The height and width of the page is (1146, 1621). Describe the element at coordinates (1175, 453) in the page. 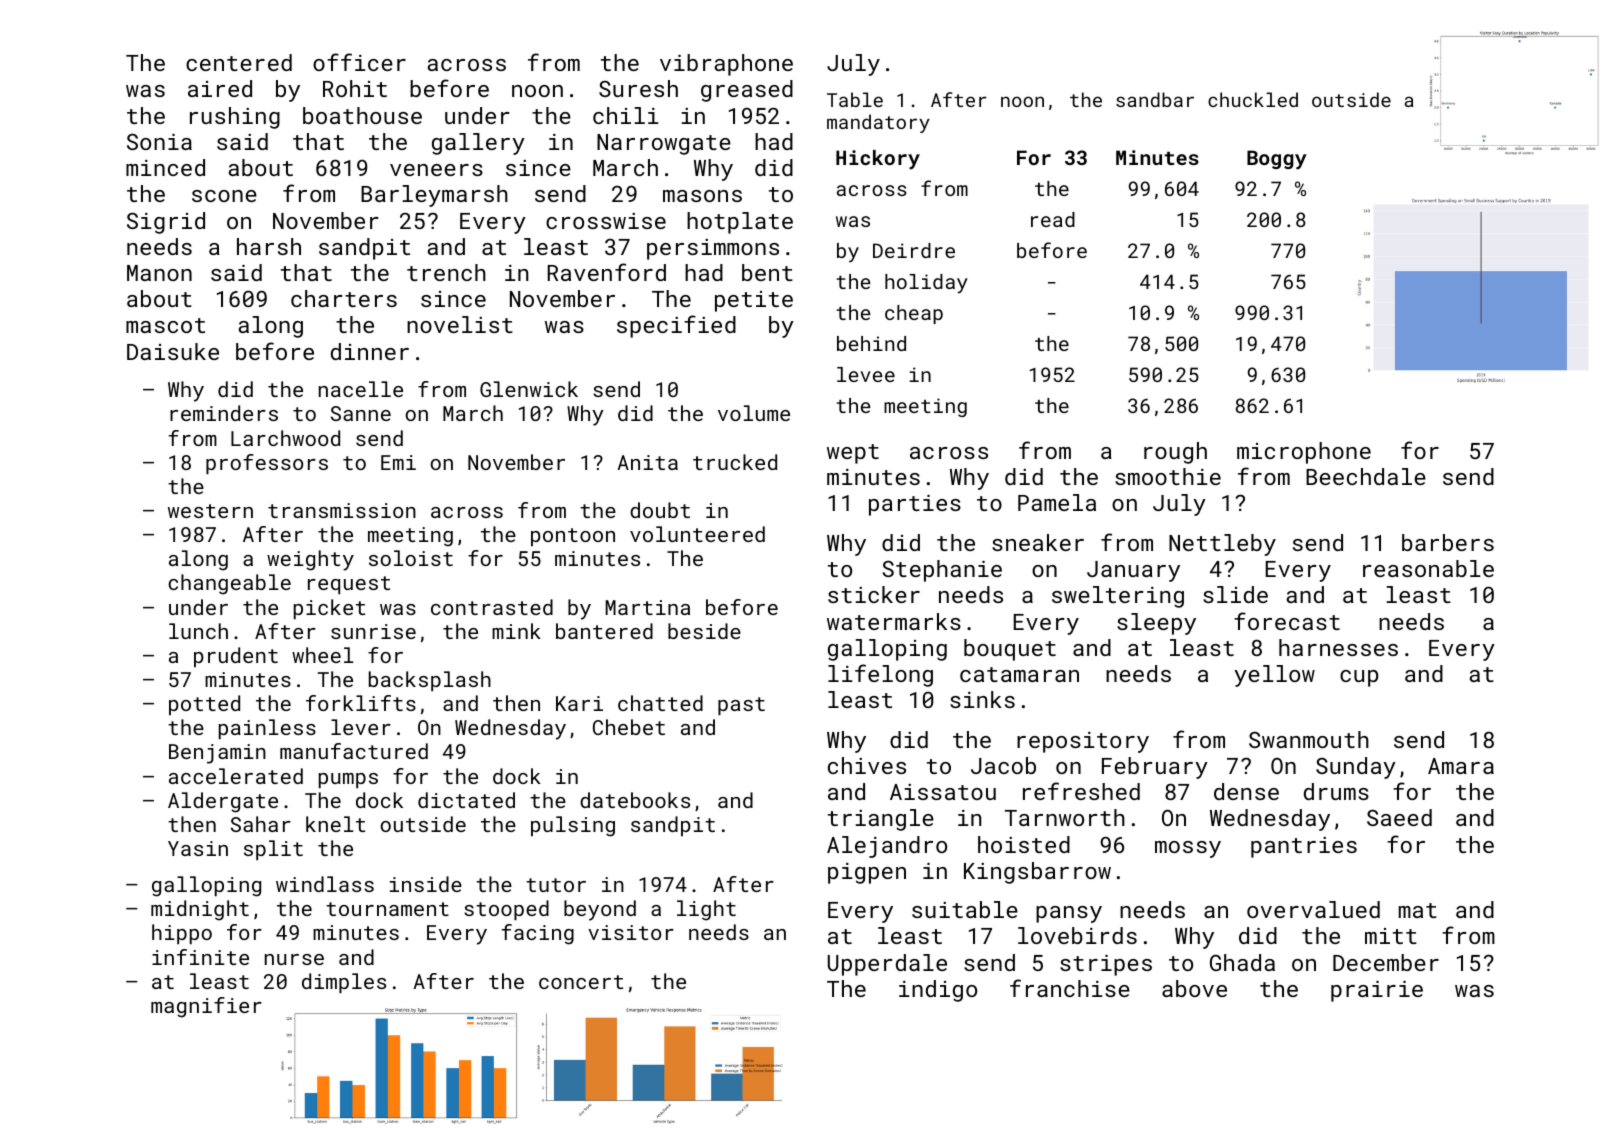

I see `rough` at that location.
